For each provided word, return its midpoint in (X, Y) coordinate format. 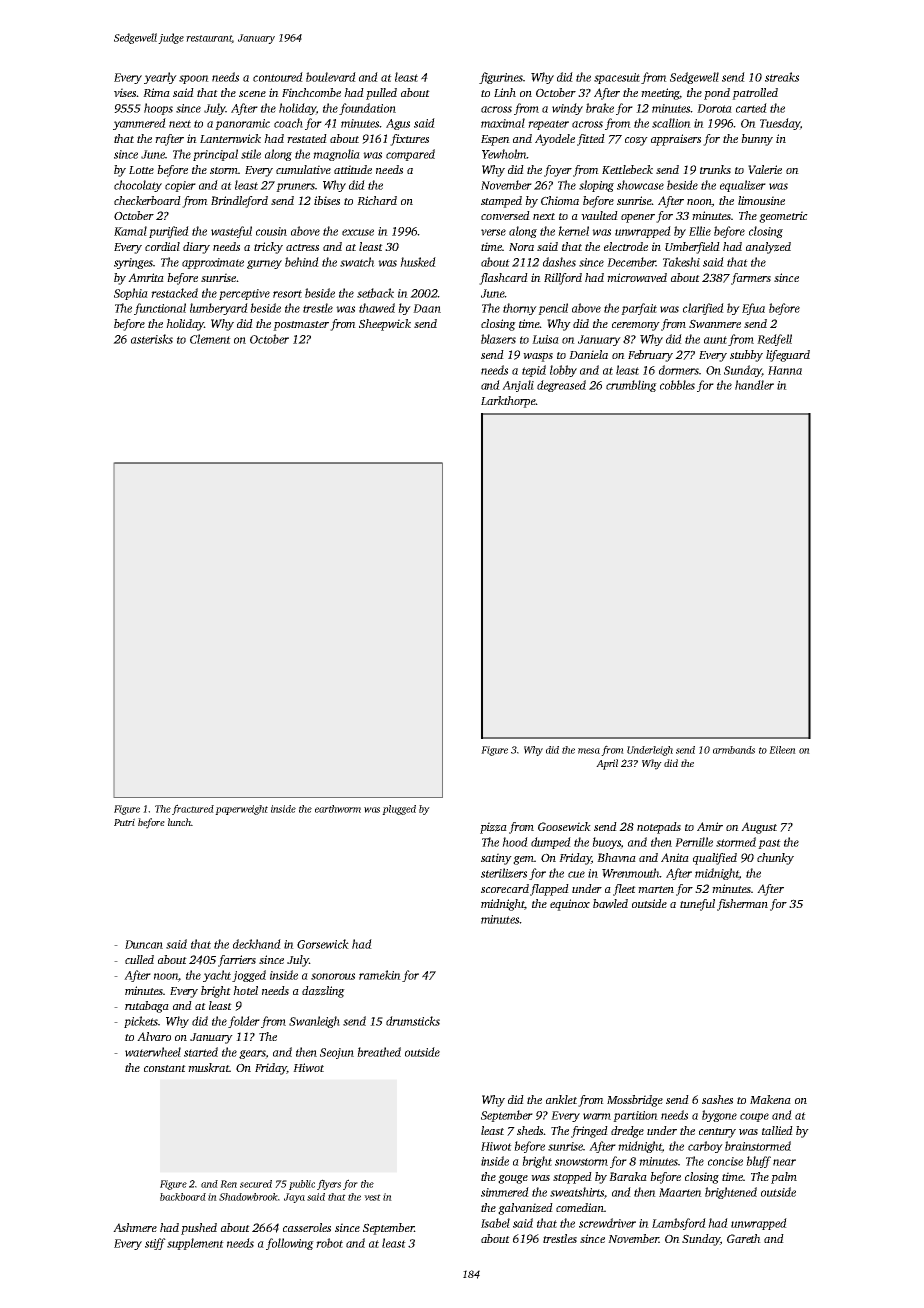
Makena (770, 1099)
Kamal (130, 231)
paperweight (241, 810)
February (650, 356)
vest (372, 1197)
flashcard (503, 279)
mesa (589, 751)
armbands (734, 750)
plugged (399, 810)
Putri (124, 822)
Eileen (782, 750)
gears (252, 1054)
